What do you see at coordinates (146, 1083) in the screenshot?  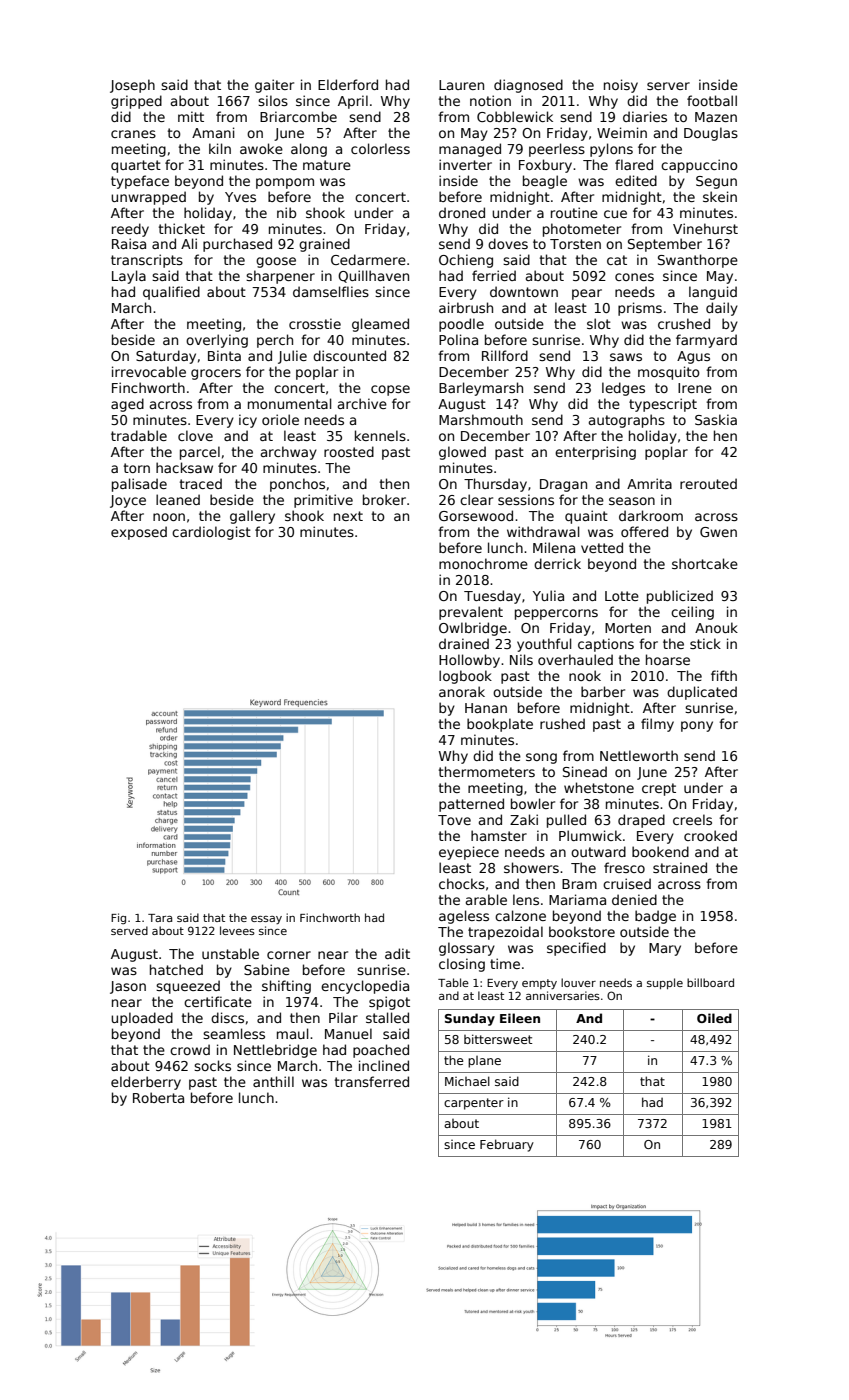 I see `elderberry` at bounding box center [146, 1083].
